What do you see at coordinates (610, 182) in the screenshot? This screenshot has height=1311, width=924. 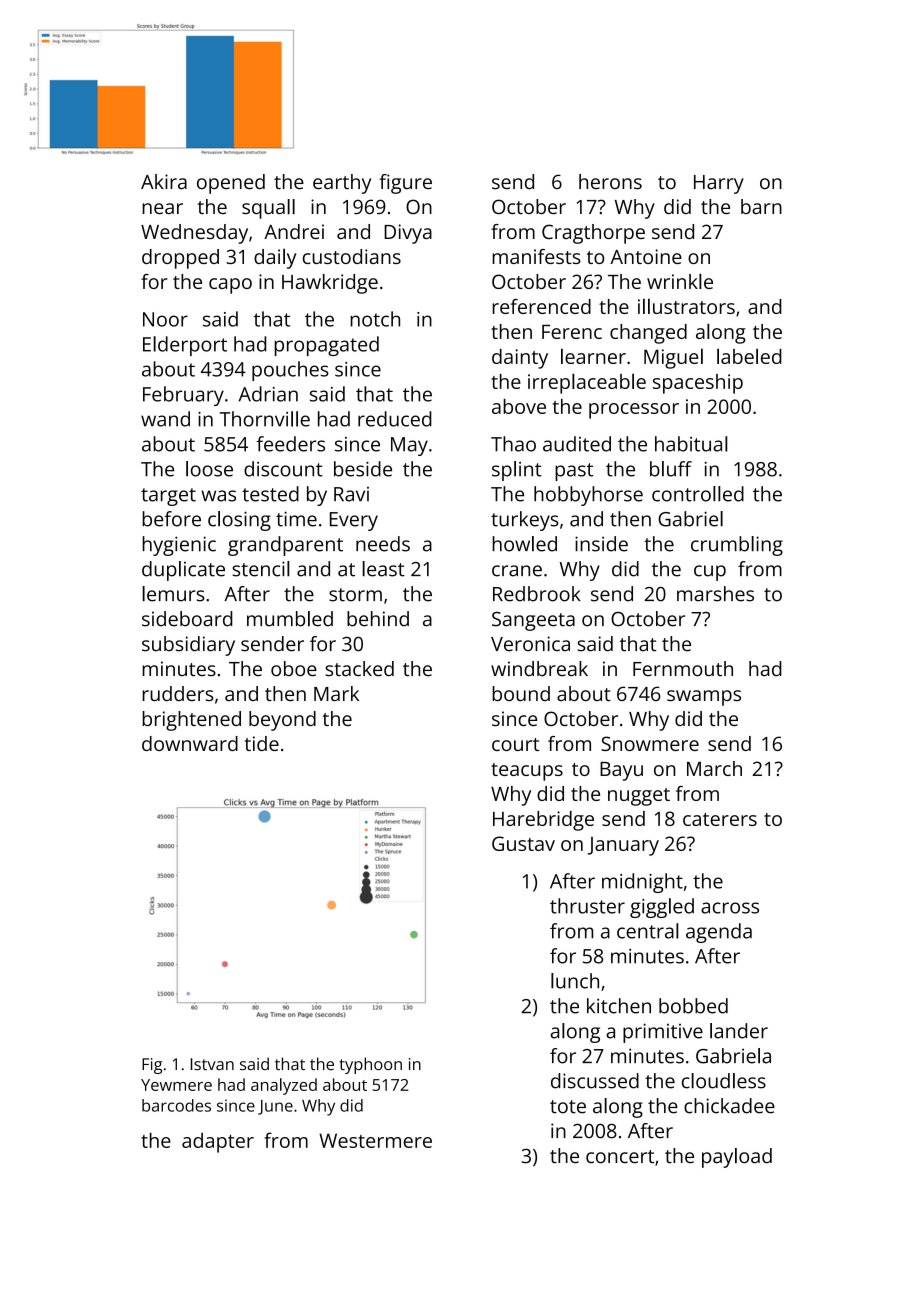 I see `herons` at bounding box center [610, 182].
